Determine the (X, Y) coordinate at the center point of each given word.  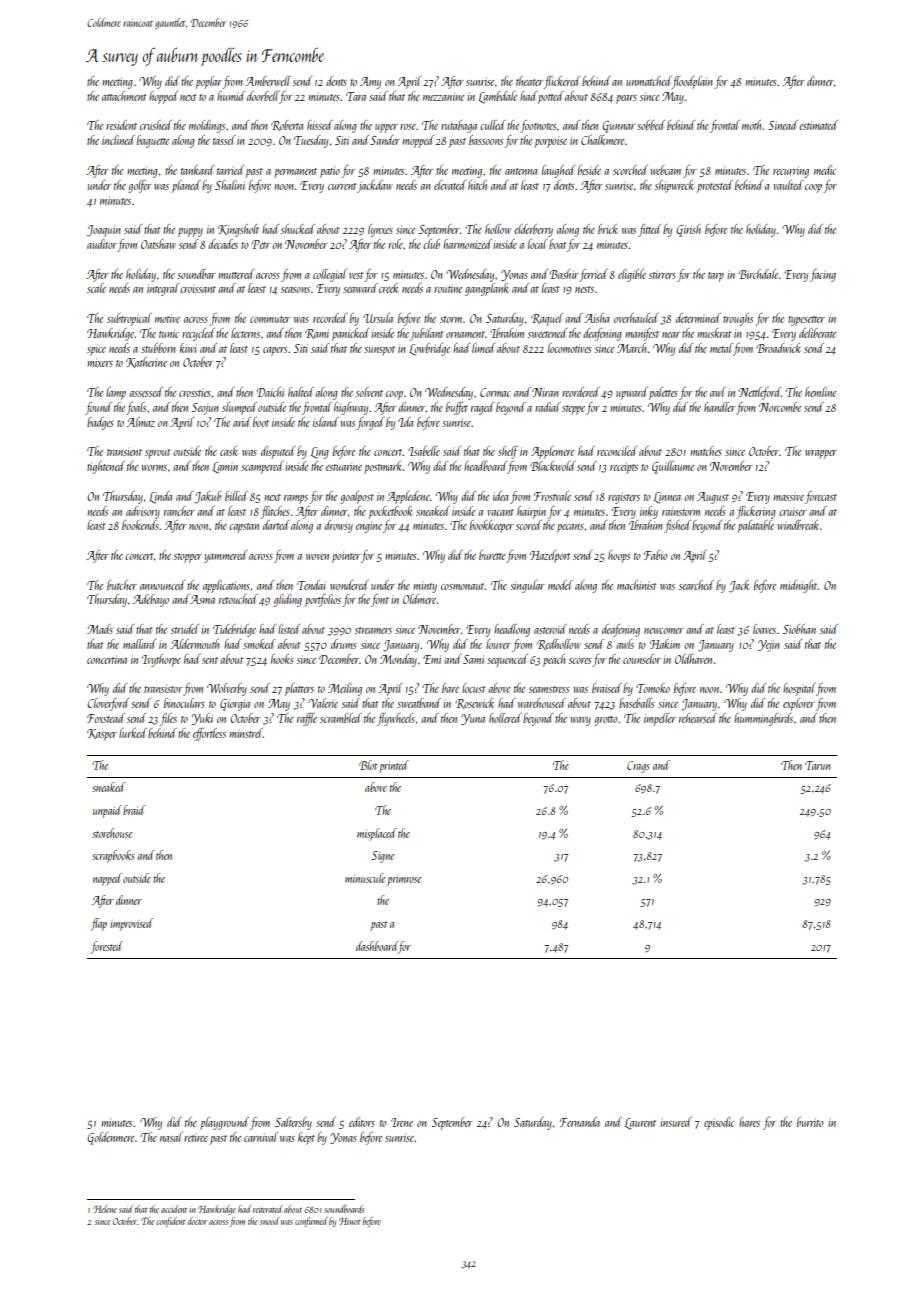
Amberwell (268, 81)
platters (299, 689)
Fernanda (580, 1122)
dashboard (377, 946)
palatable (755, 526)
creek (388, 288)
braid (134, 810)
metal (721, 348)
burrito (810, 1122)
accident (174, 1209)
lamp (116, 393)
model (560, 585)
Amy (370, 83)
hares (749, 1122)
